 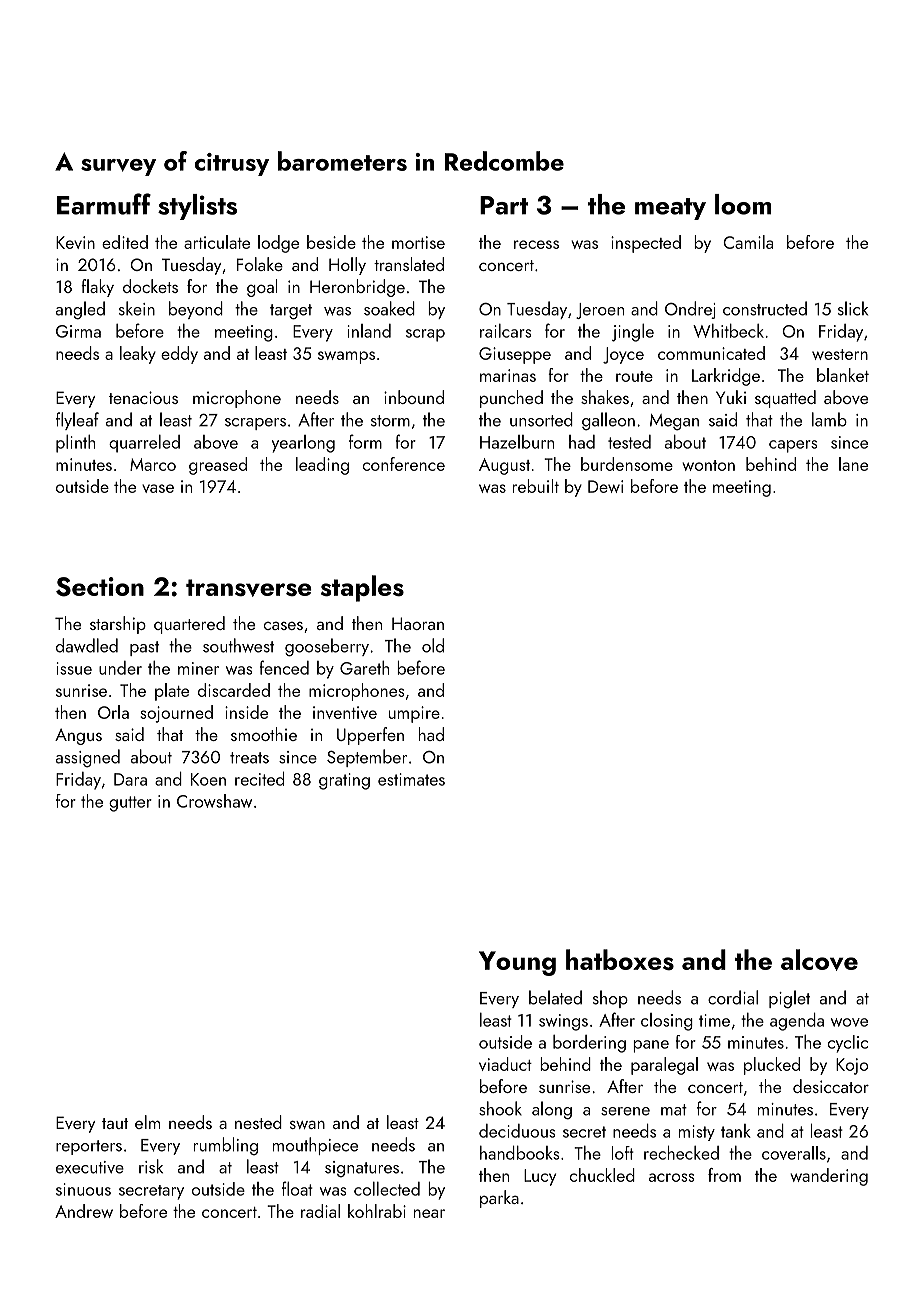 I want to click on alcove, so click(x=819, y=960).
